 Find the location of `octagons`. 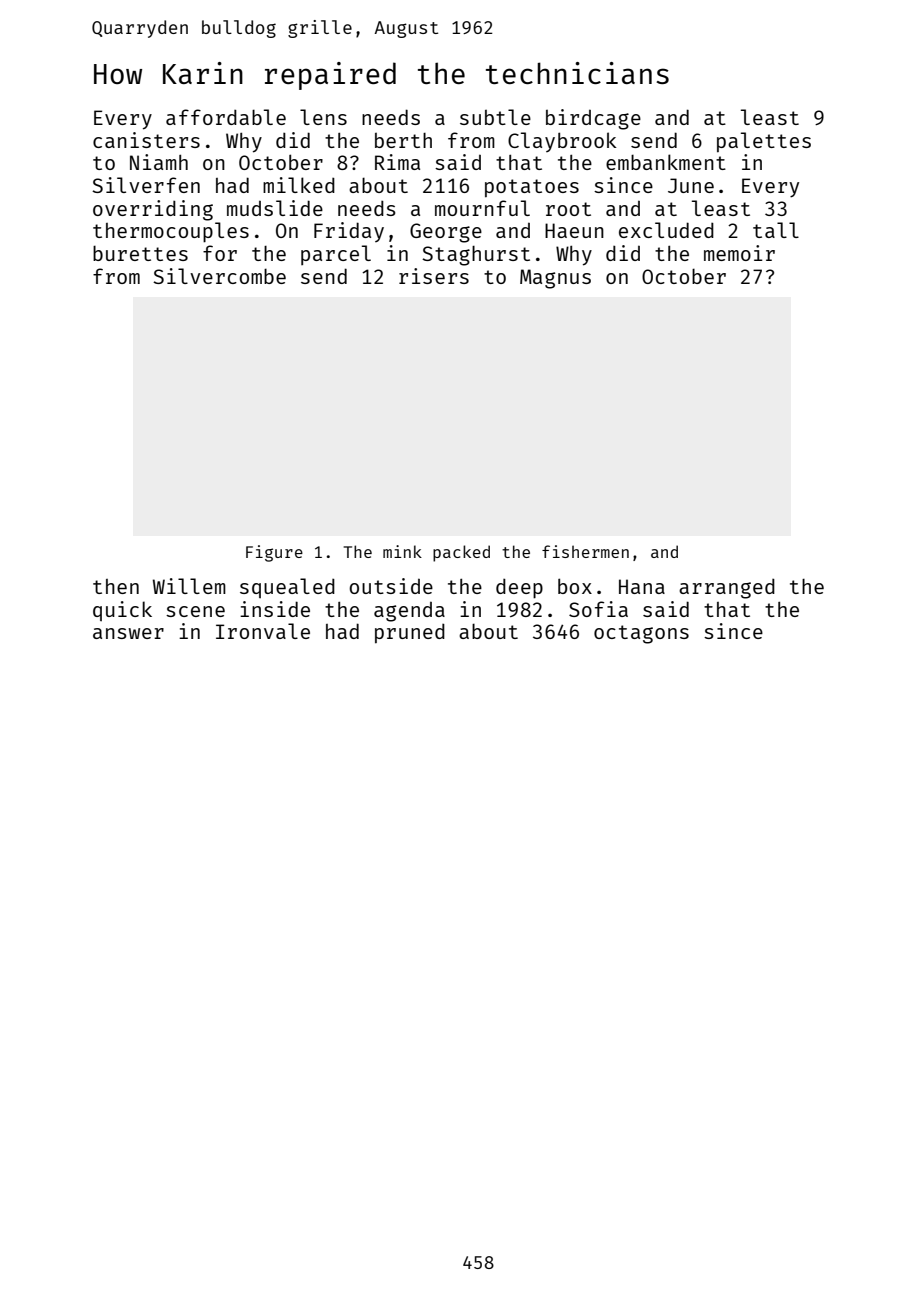

octagons is located at coordinates (641, 634).
